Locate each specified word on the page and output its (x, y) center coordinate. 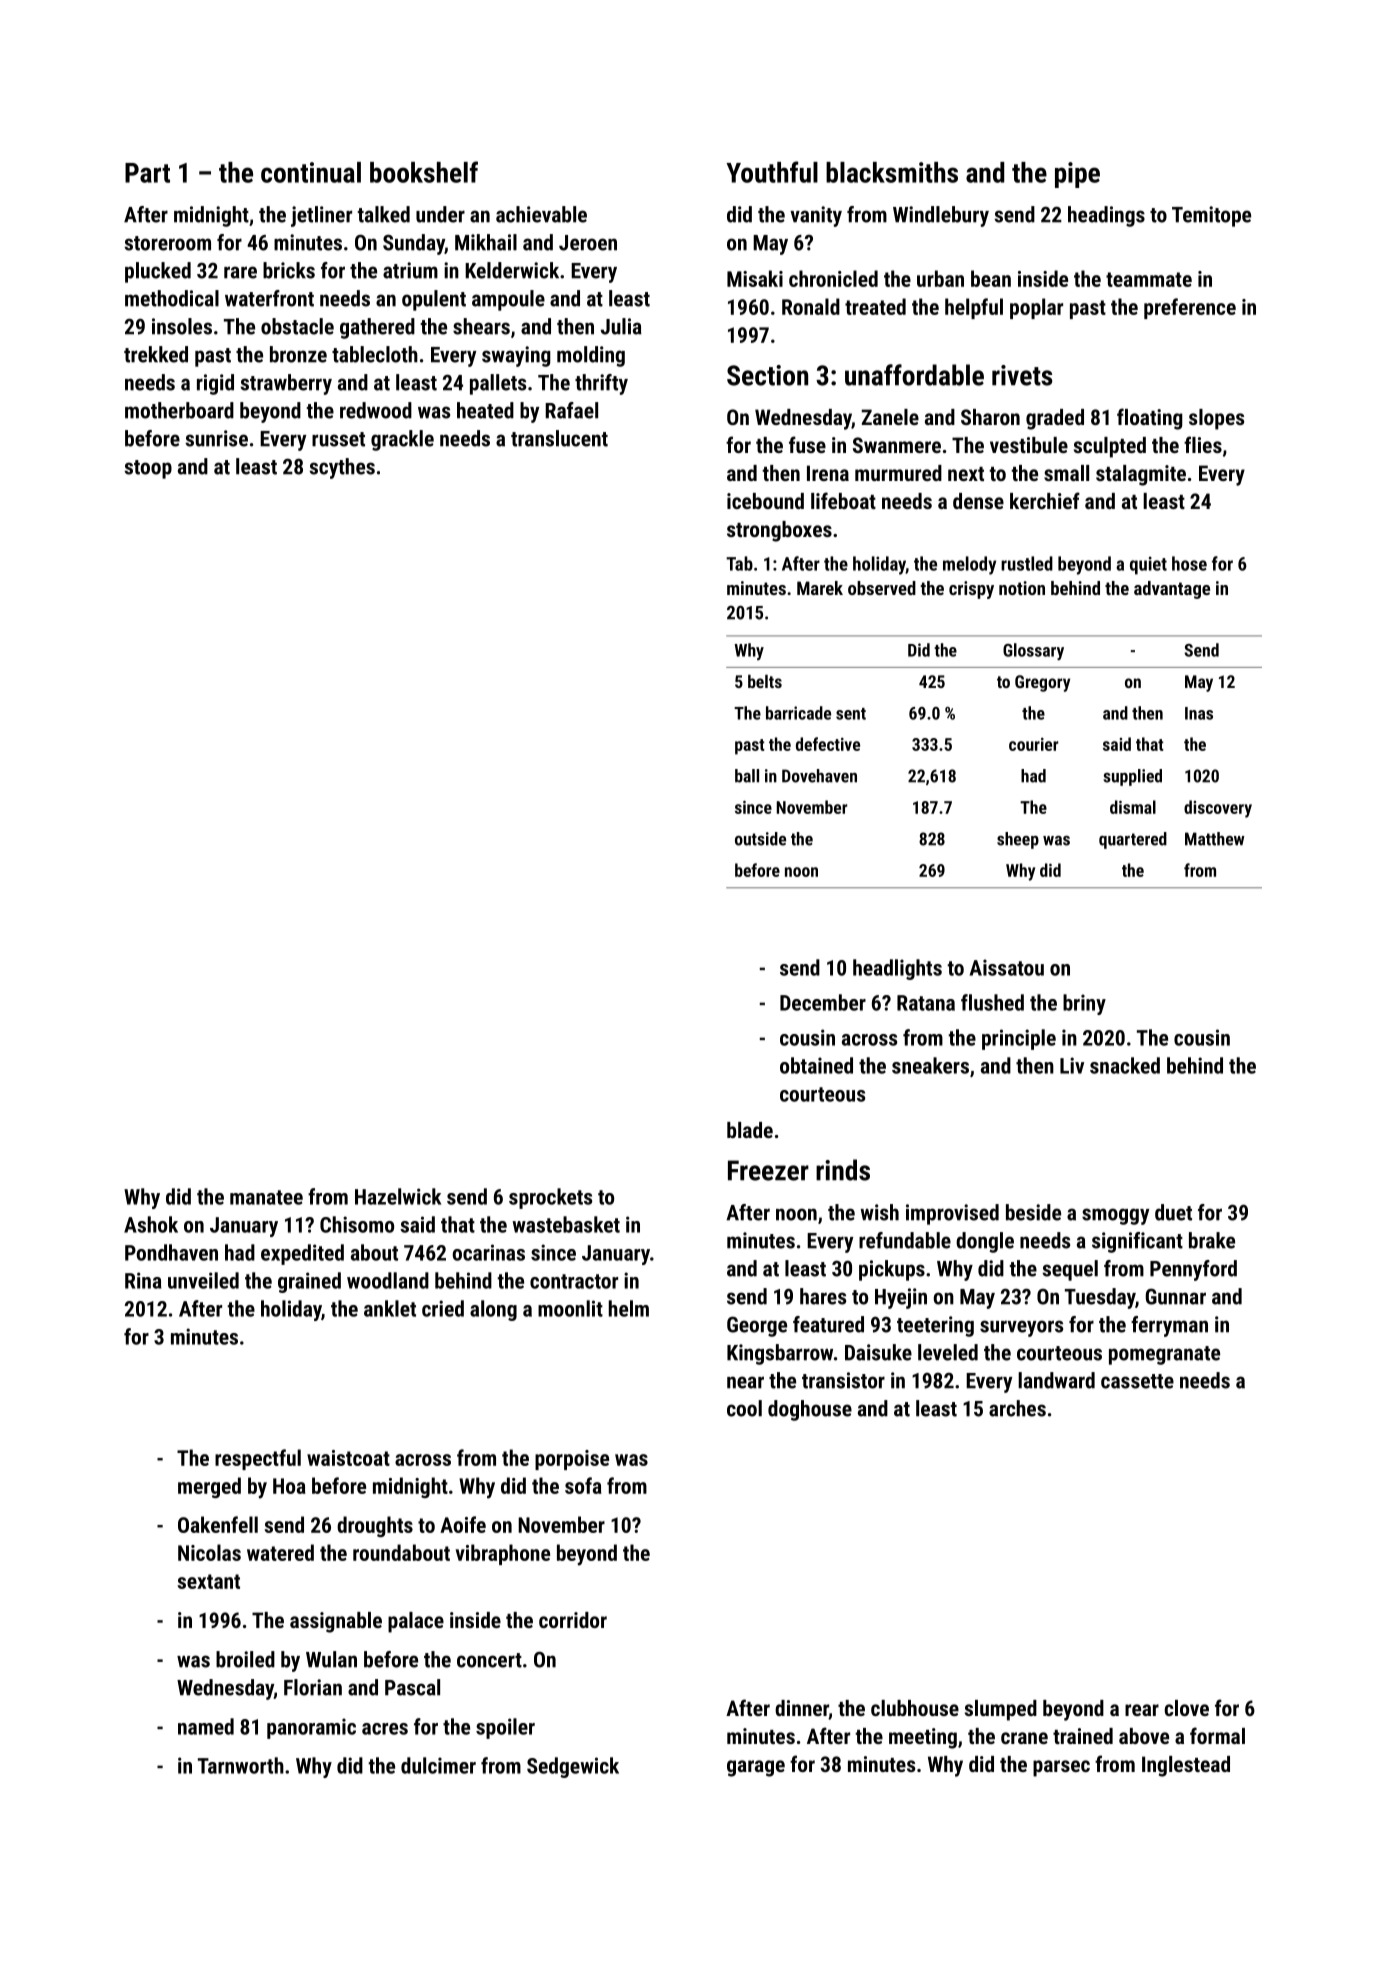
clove (1186, 1708)
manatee (266, 1197)
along (493, 1310)
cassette (1137, 1381)
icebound (765, 501)
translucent (559, 438)
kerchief (1045, 500)
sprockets (550, 1198)
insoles (182, 326)
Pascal (412, 1687)
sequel (1070, 1270)
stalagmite (1141, 475)
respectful (258, 1459)
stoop (148, 469)
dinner (802, 1709)
